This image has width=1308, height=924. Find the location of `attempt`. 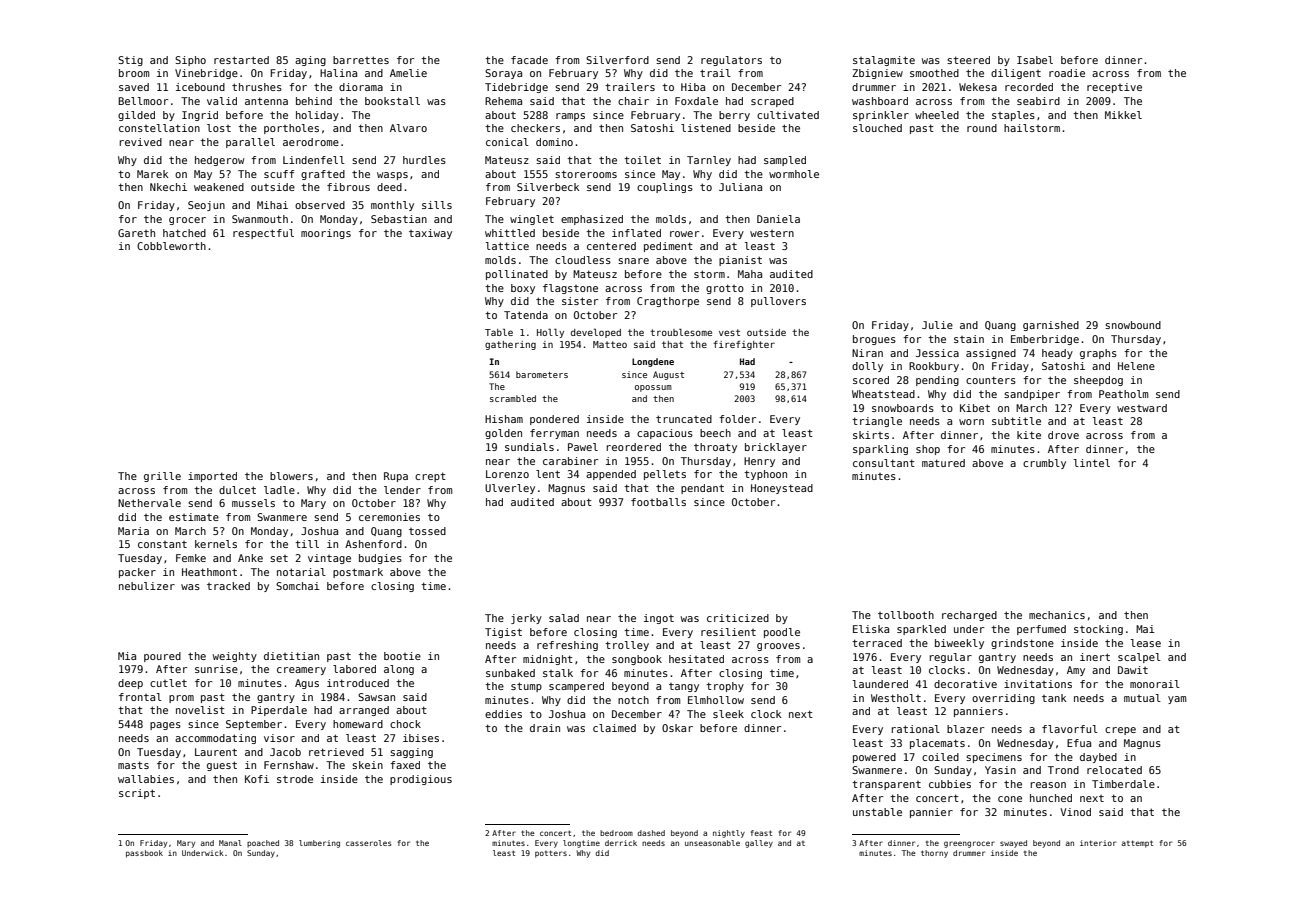

attempt is located at coordinates (1137, 844).
